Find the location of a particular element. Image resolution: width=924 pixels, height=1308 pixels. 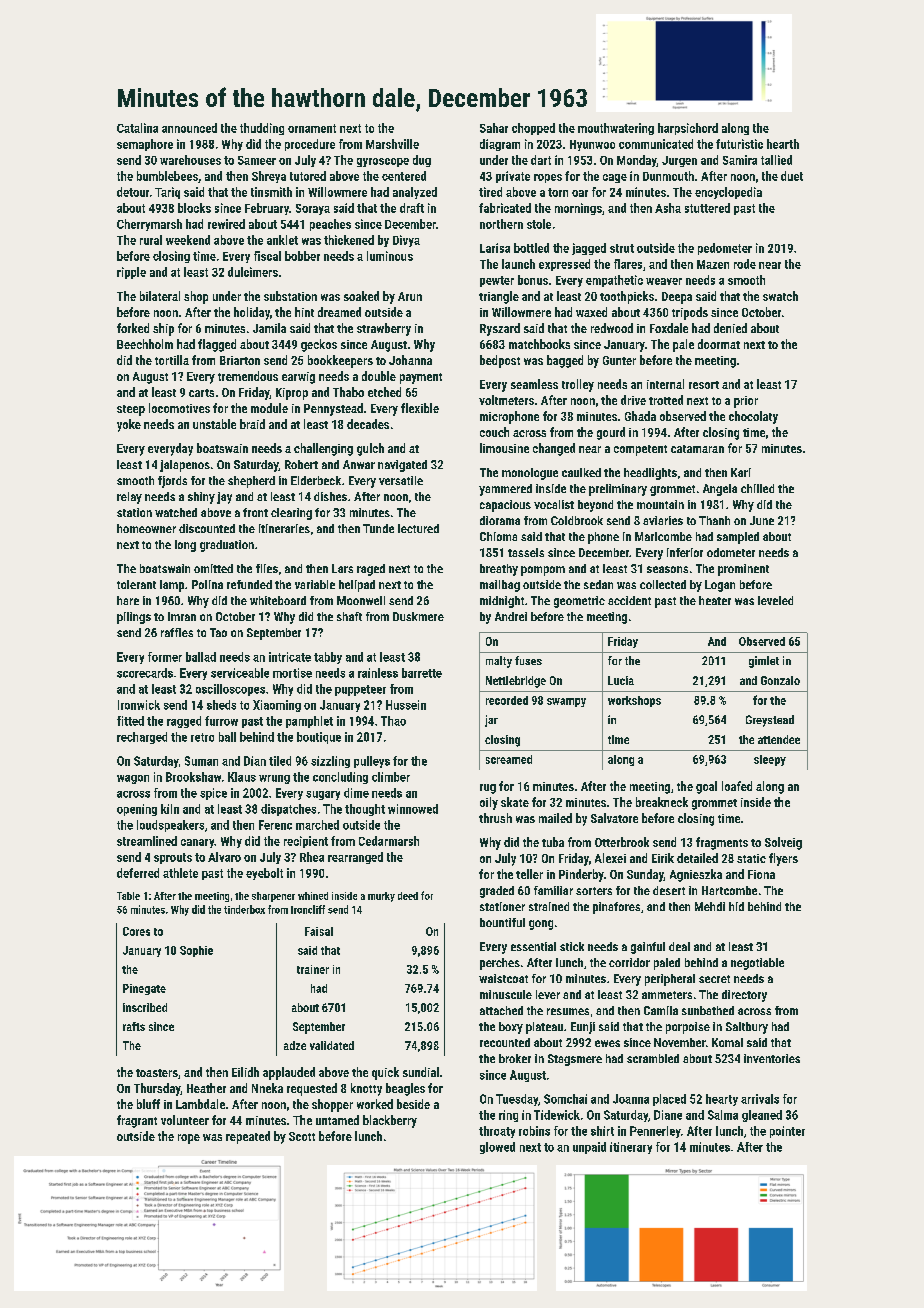

repeated is located at coordinates (248, 1137).
